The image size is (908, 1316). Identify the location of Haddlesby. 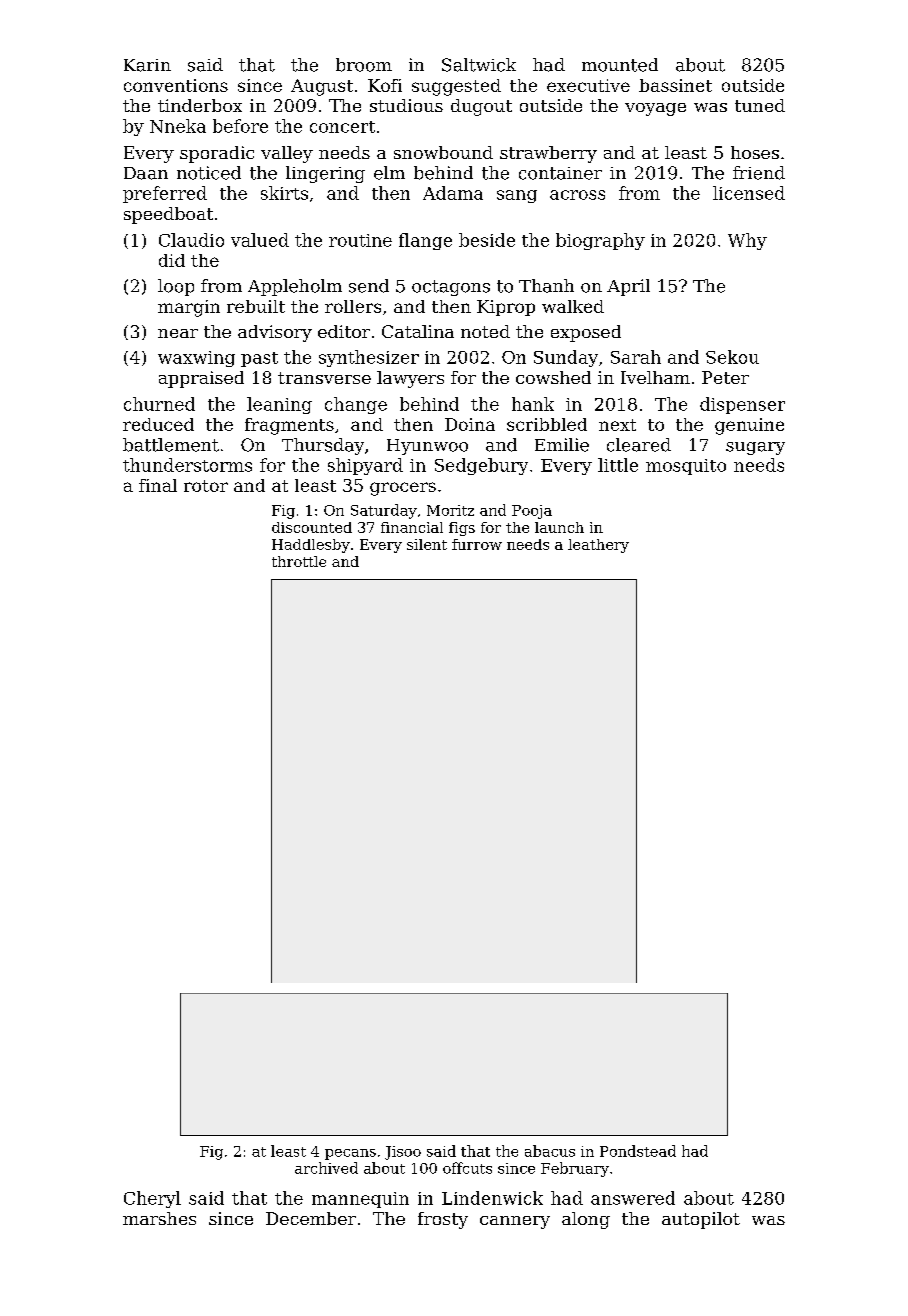
(311, 546).
